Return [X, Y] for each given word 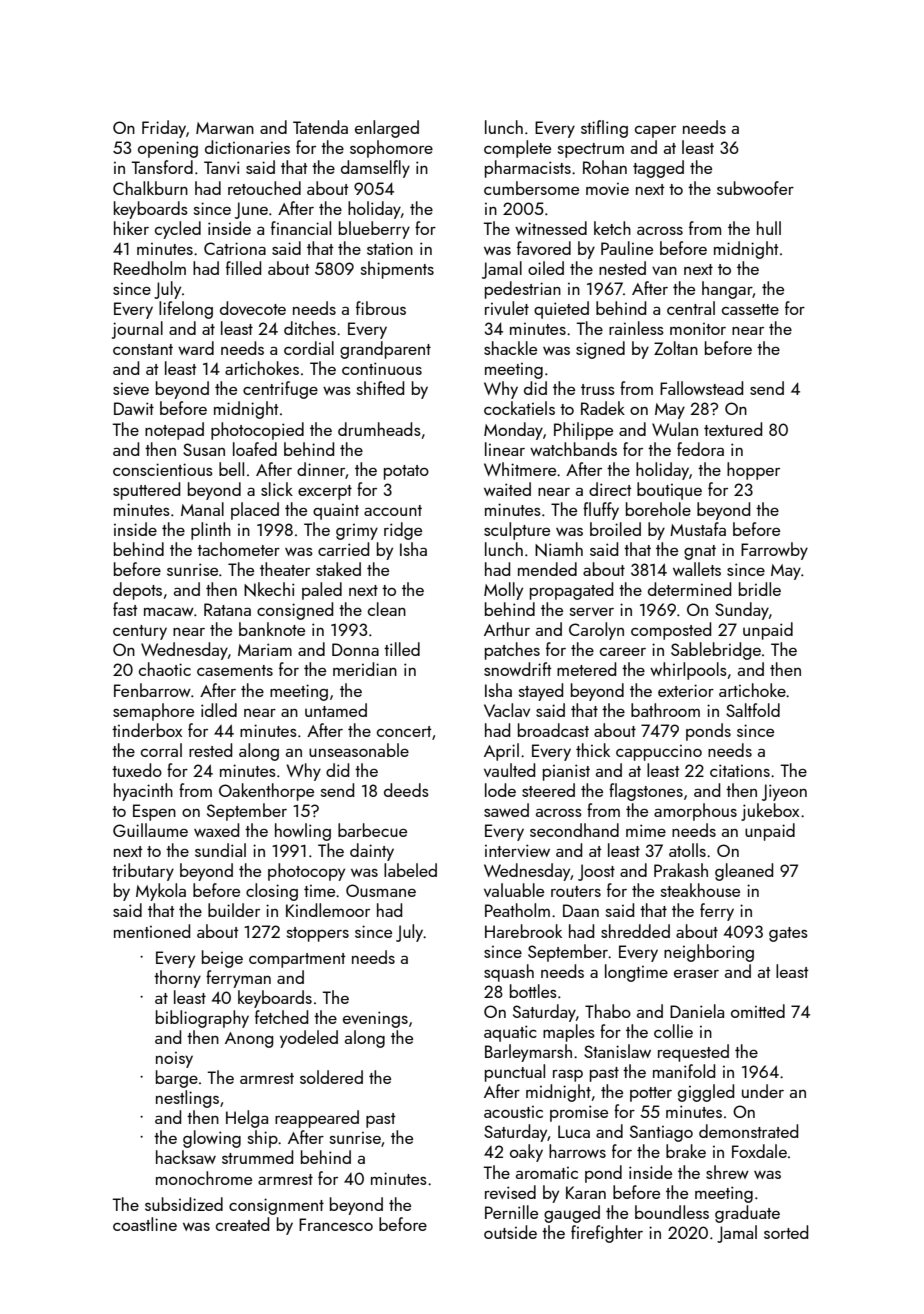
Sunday [742, 611]
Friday [164, 129]
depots [137, 591]
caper [655, 132]
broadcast [553, 730]
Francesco [336, 1224]
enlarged [387, 129]
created [242, 1224]
